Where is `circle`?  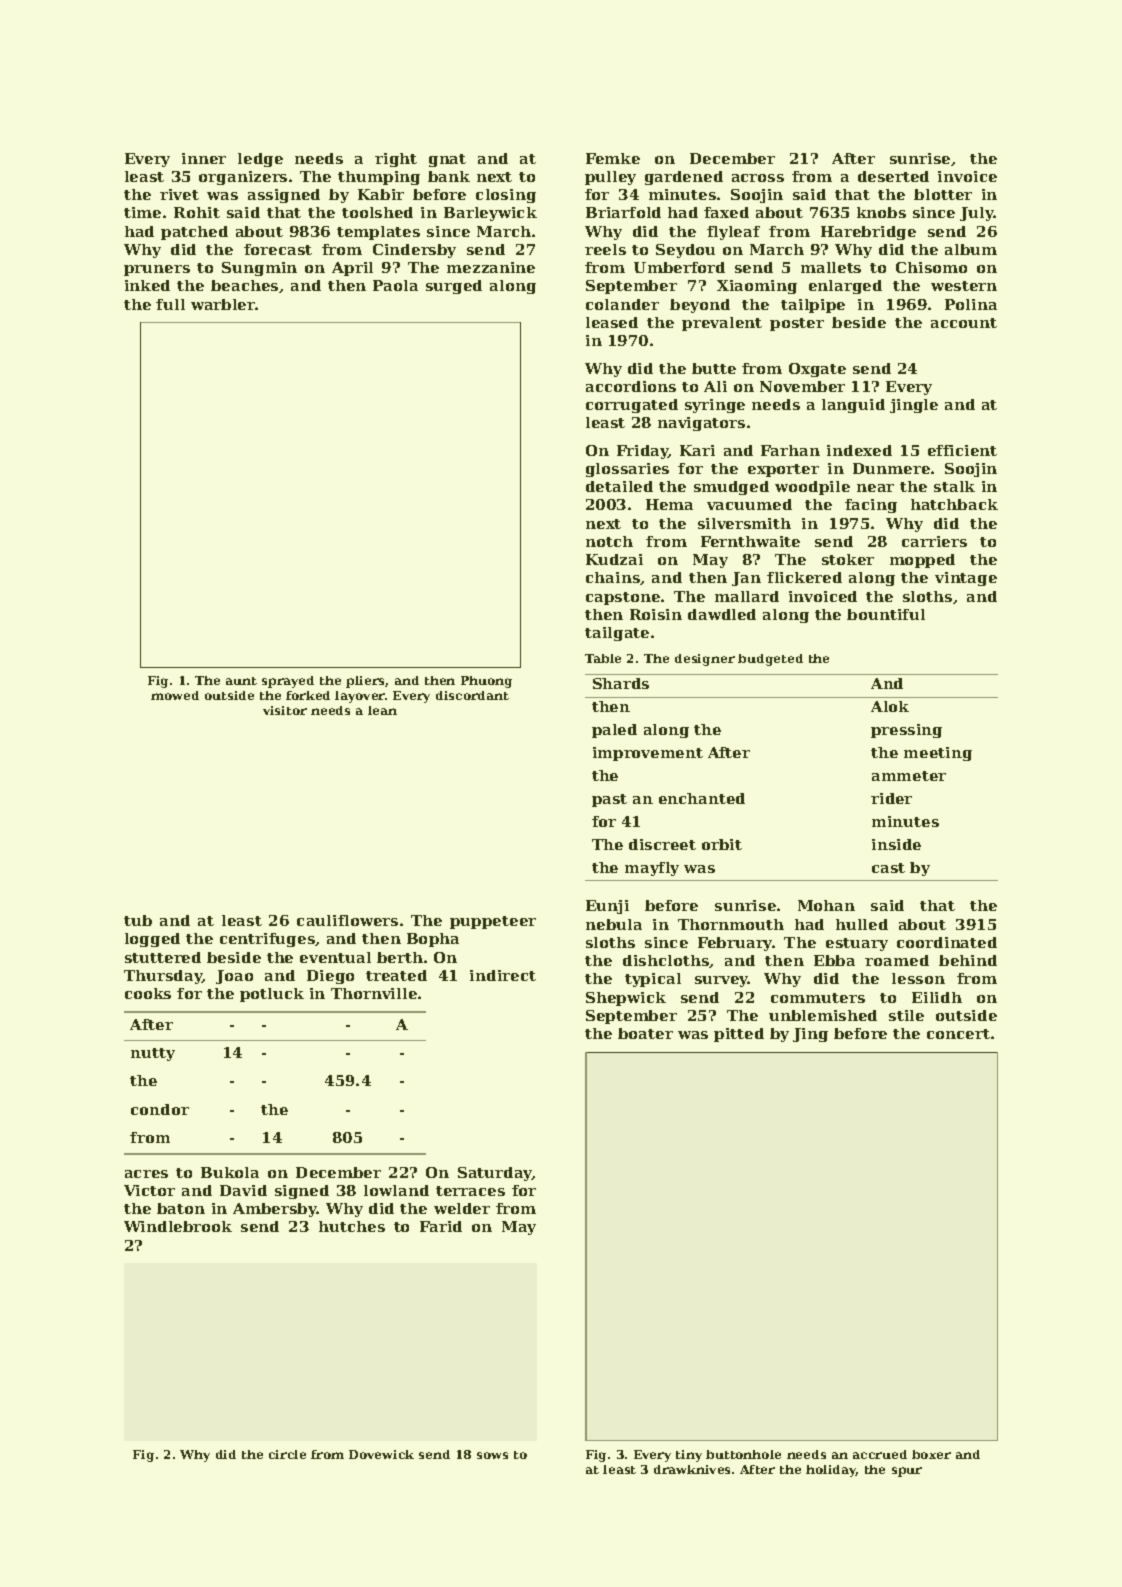
circle is located at coordinates (287, 1454).
